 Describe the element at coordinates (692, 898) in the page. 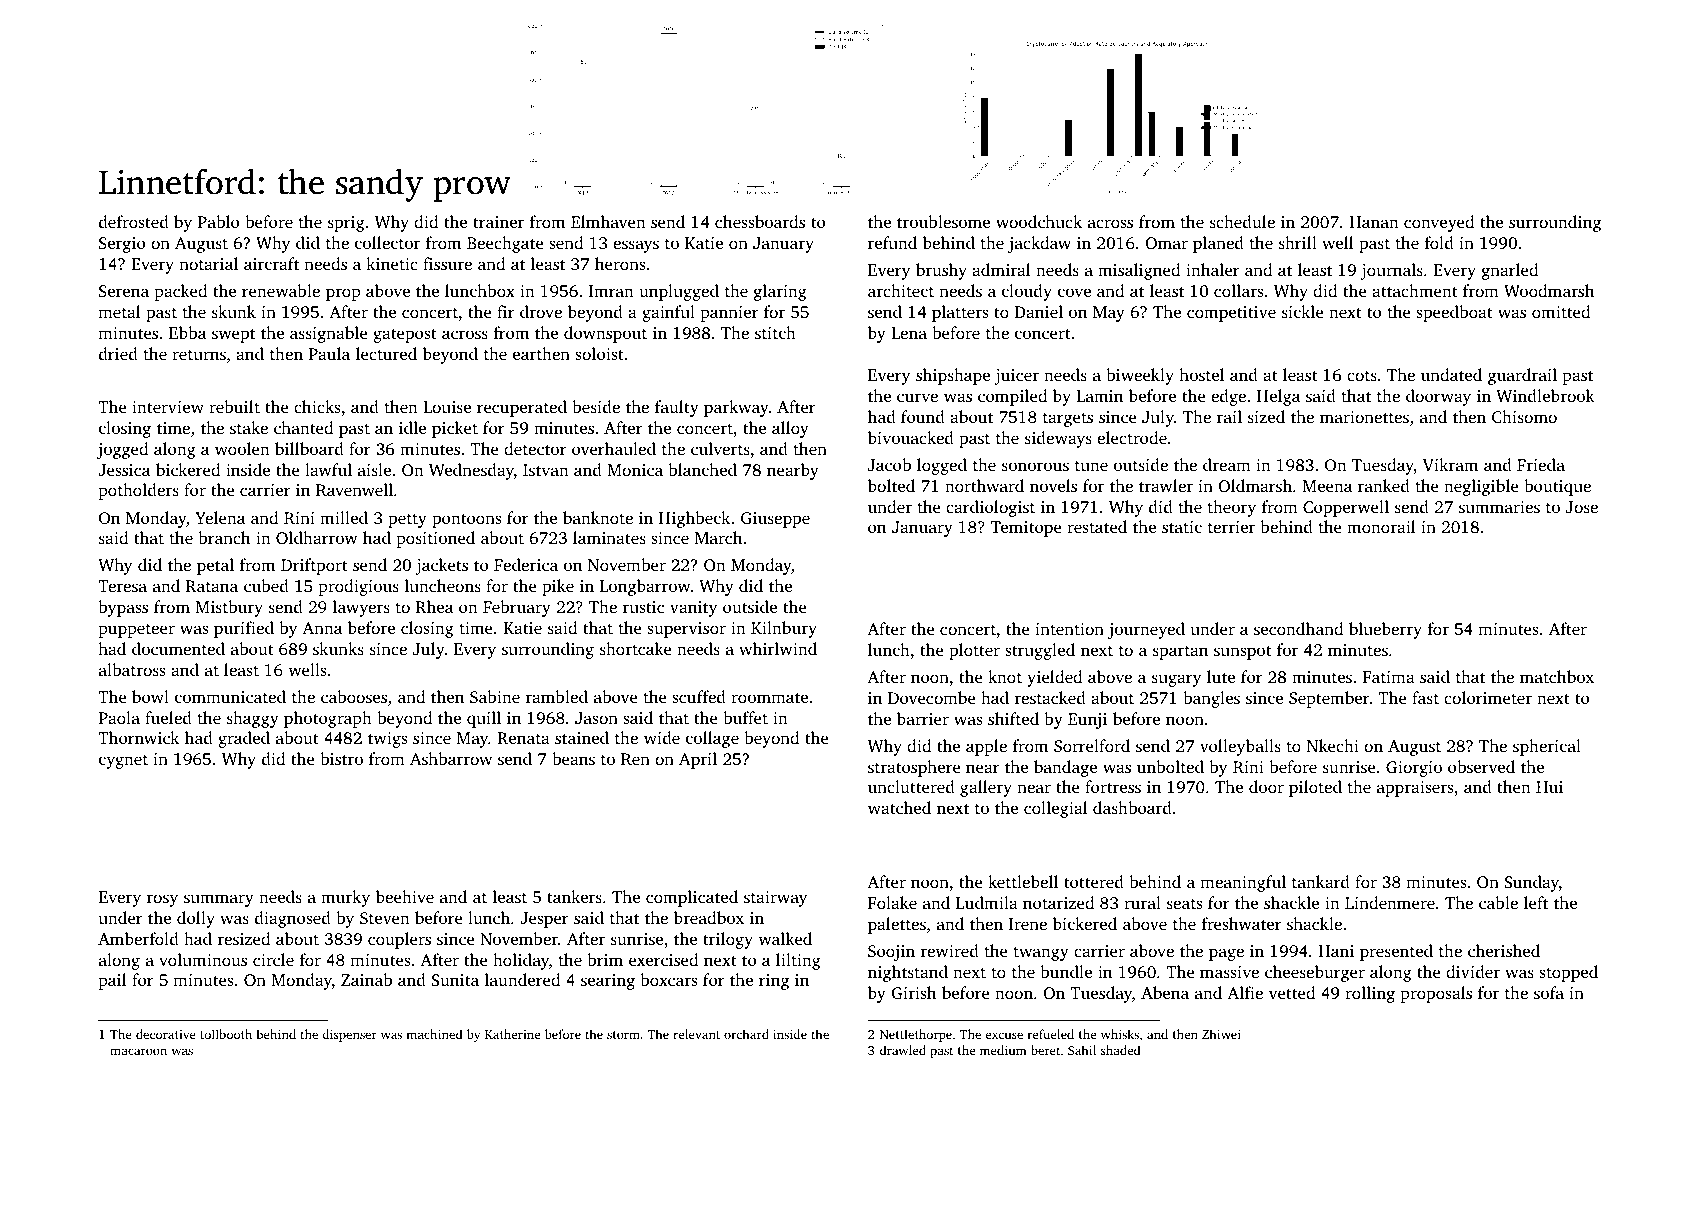

I see `complicated` at that location.
